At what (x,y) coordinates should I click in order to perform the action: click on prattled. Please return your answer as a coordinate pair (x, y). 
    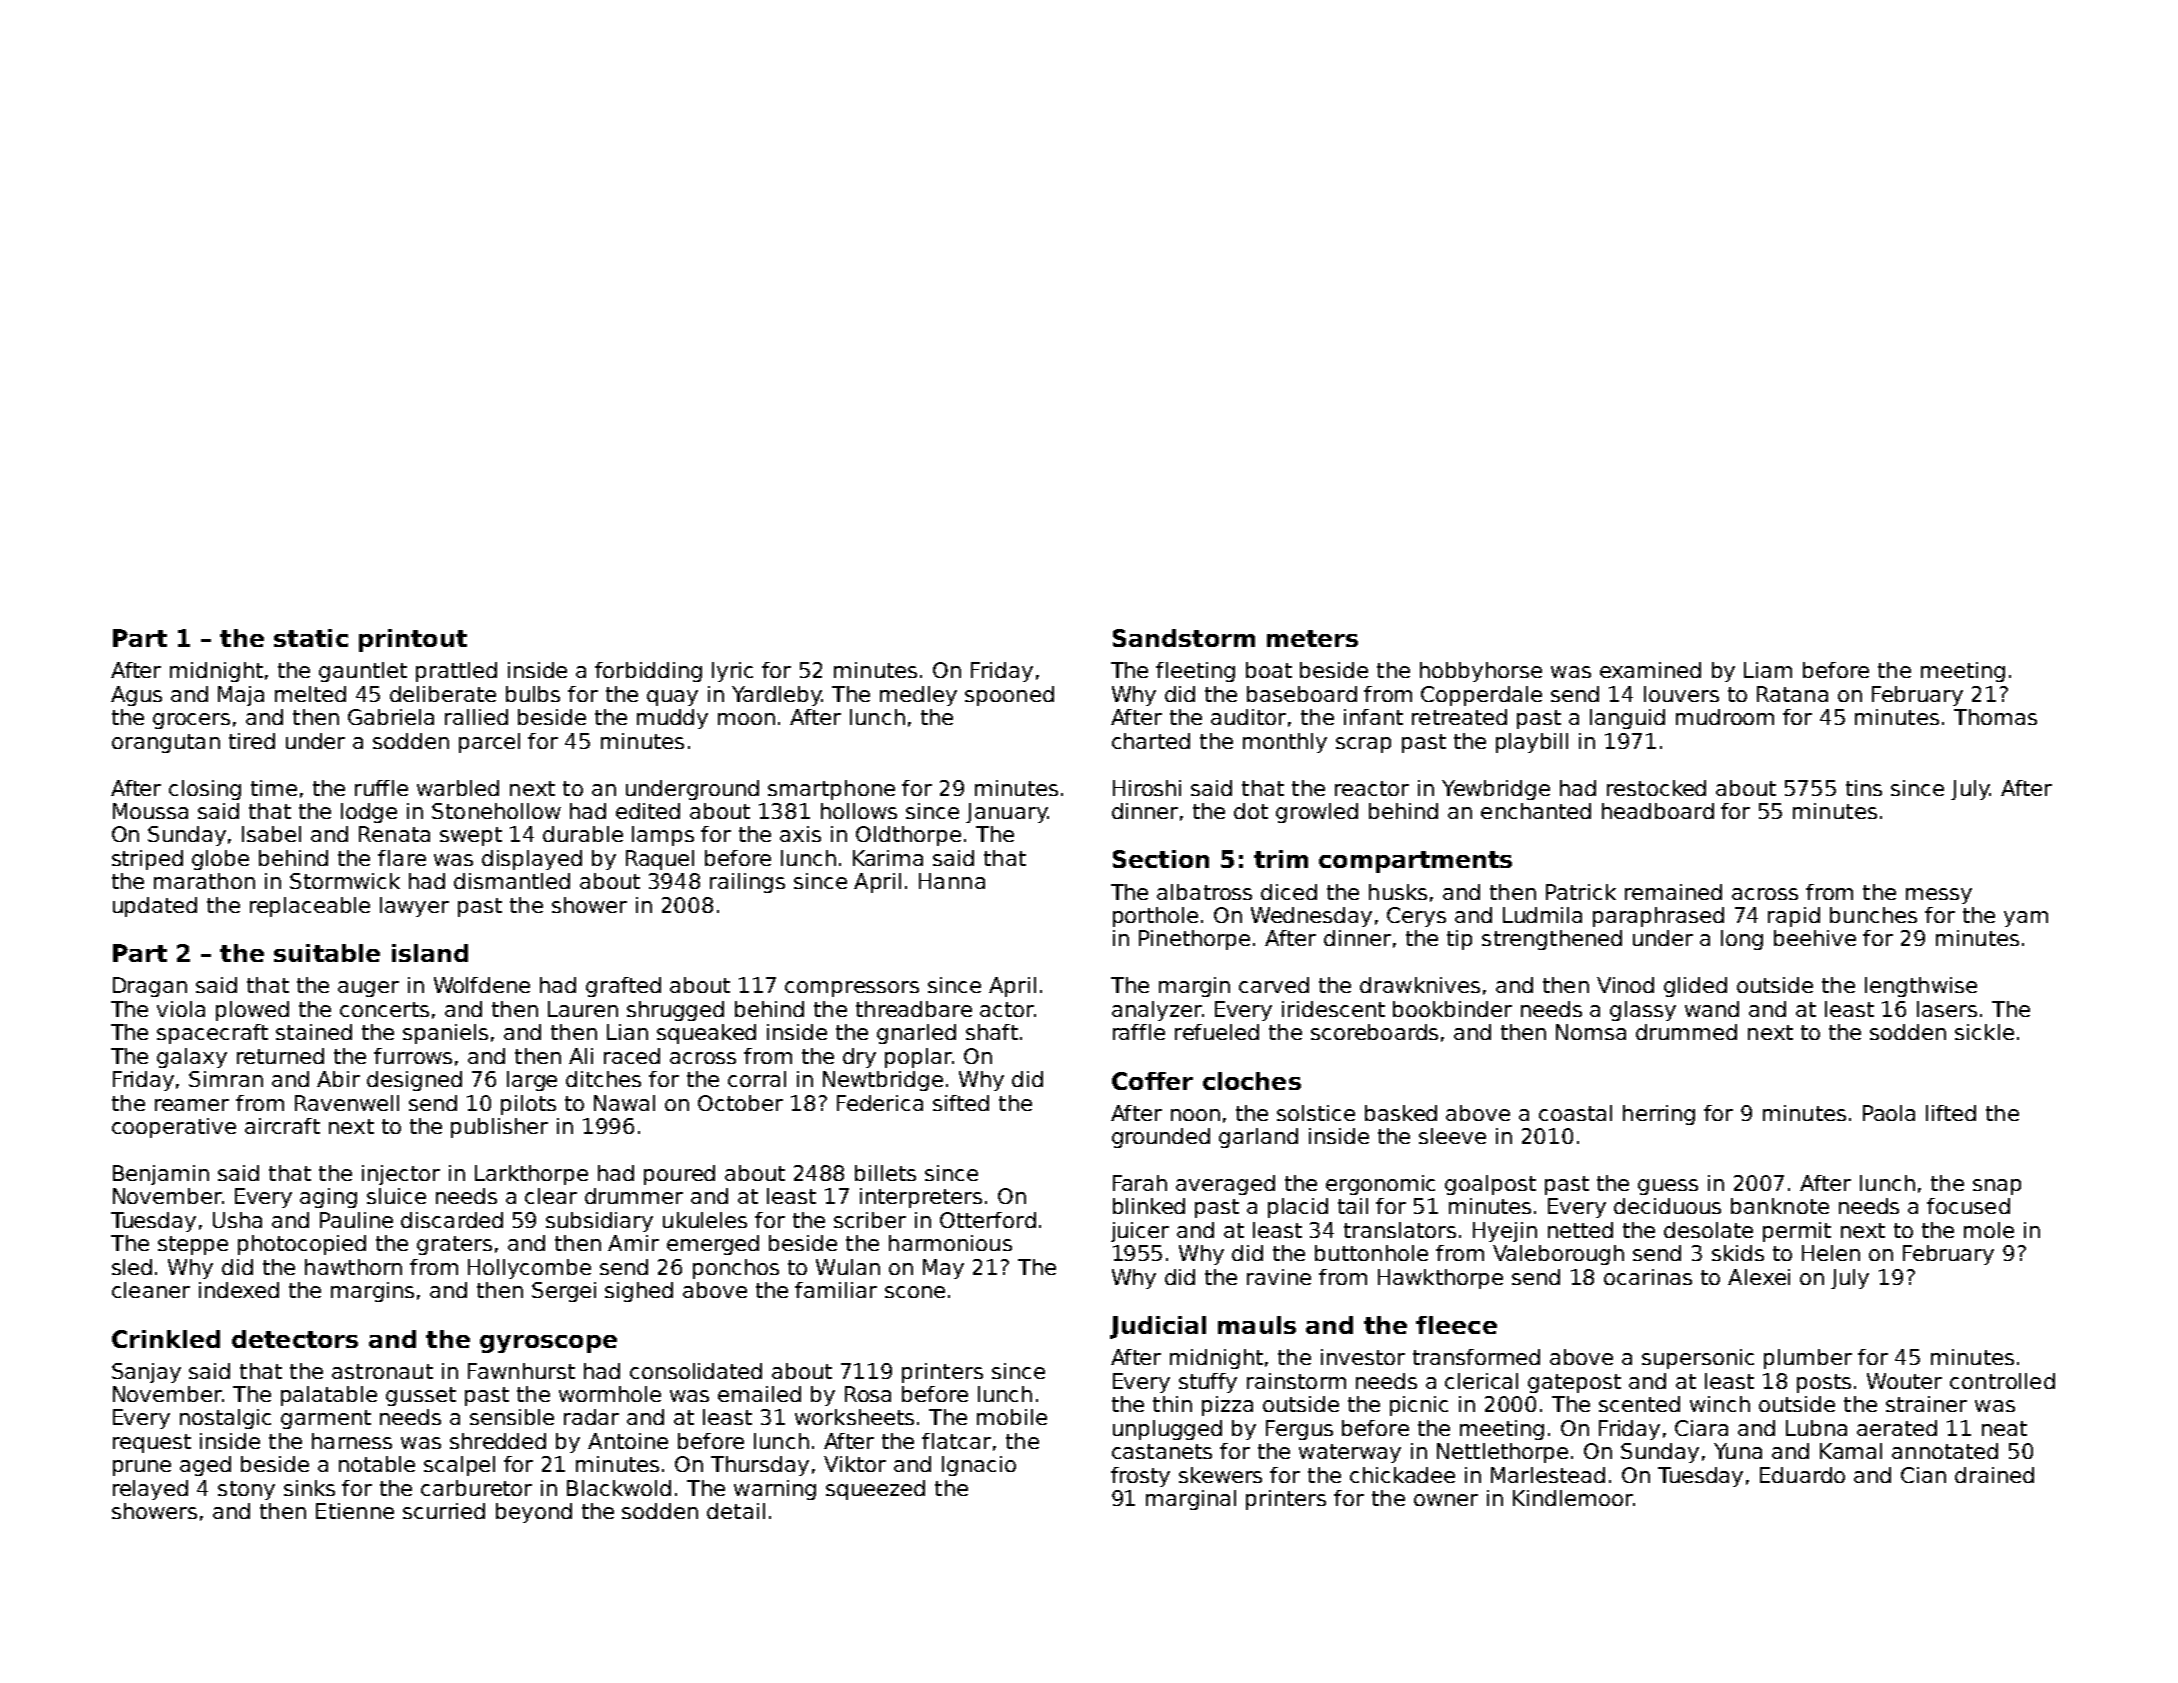
    Looking at the image, I should click on (456, 672).
